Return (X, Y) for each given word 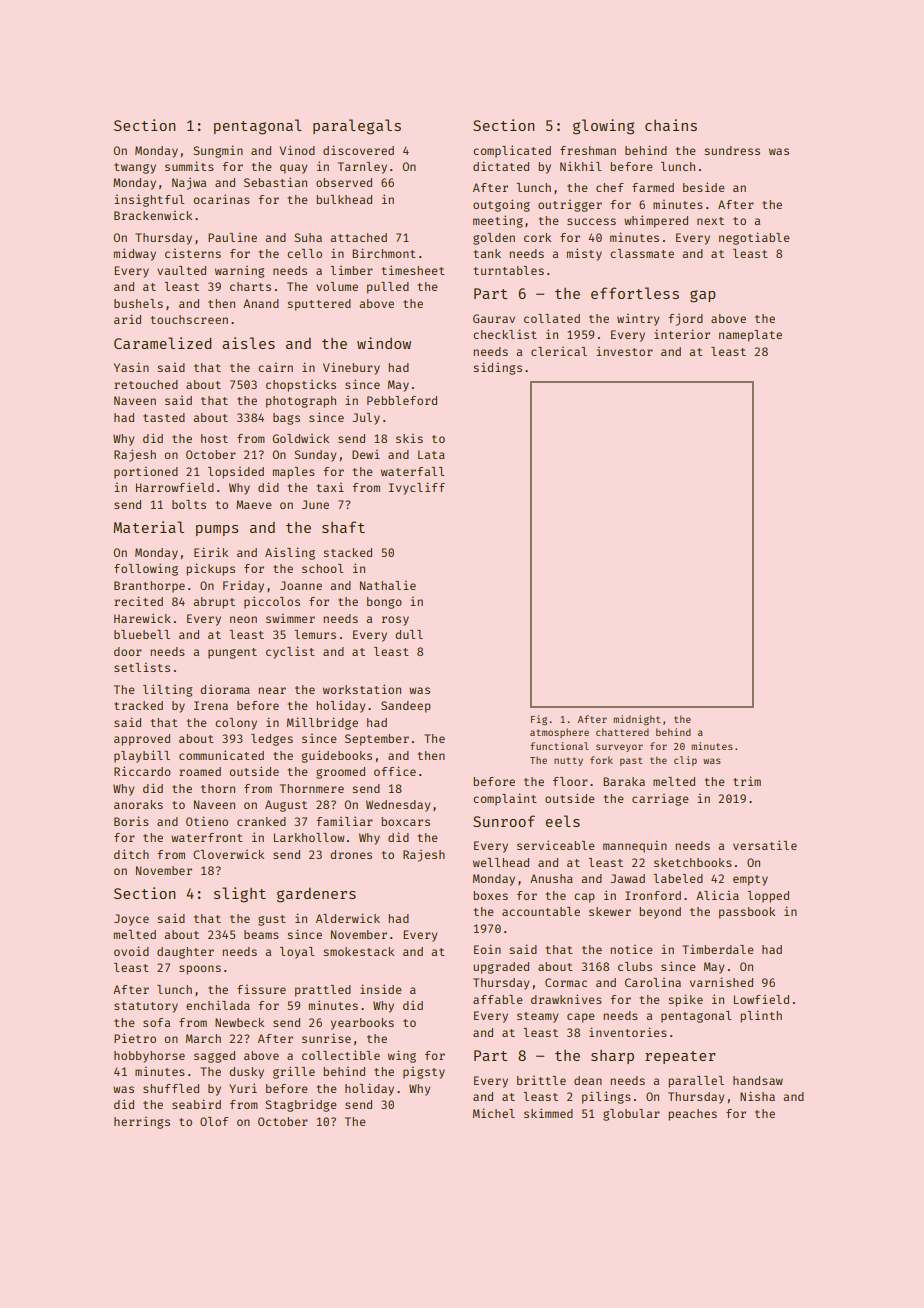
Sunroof (504, 821)
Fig (539, 720)
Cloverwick (228, 854)
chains (671, 125)
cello (304, 253)
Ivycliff (417, 488)
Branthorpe (149, 587)
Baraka (624, 781)
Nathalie (388, 585)
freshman (588, 150)
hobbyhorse (149, 1057)
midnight (637, 720)
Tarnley (362, 168)
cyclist (290, 652)
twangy (135, 168)
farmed (653, 187)
